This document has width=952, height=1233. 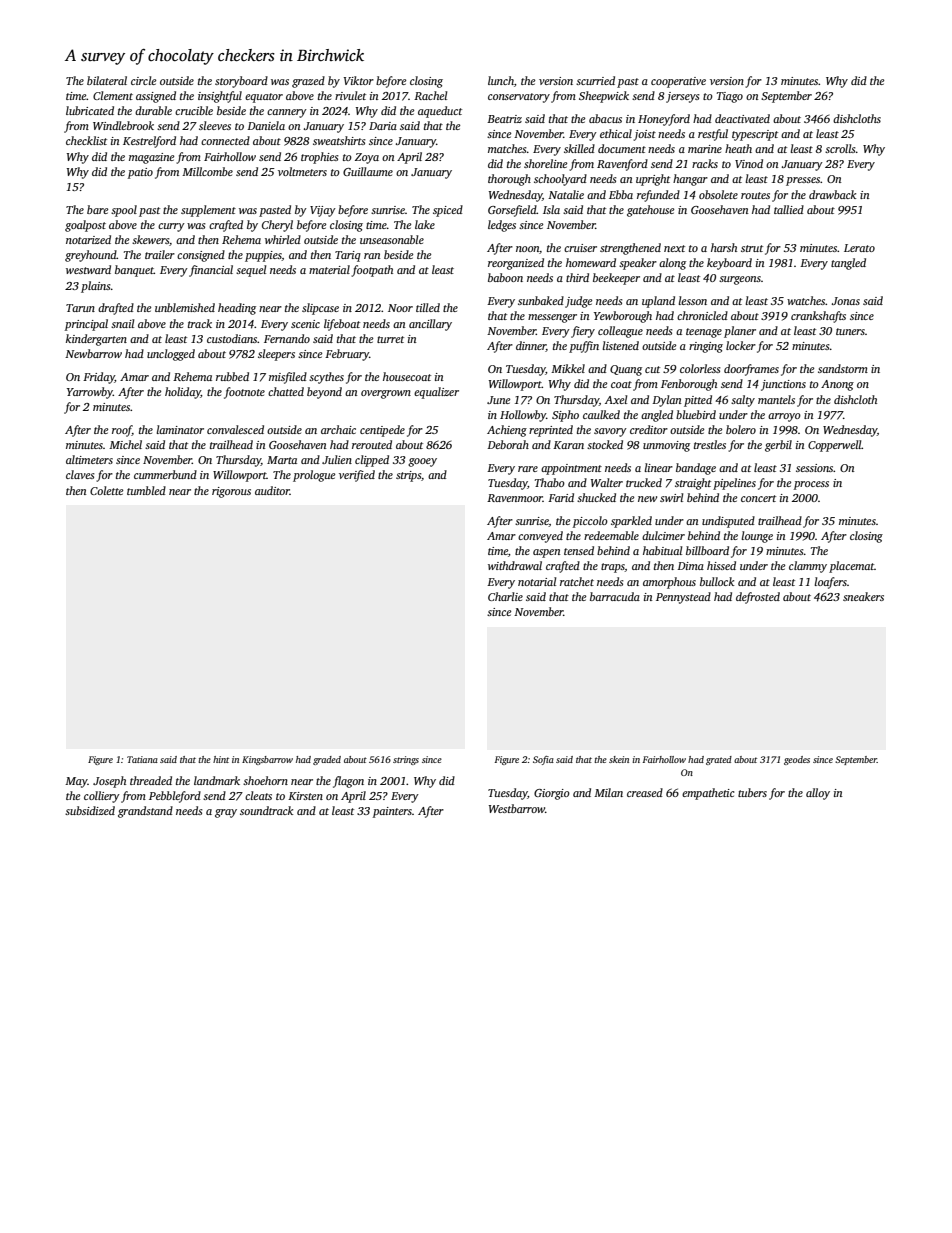 I want to click on storyboard, so click(x=241, y=82).
